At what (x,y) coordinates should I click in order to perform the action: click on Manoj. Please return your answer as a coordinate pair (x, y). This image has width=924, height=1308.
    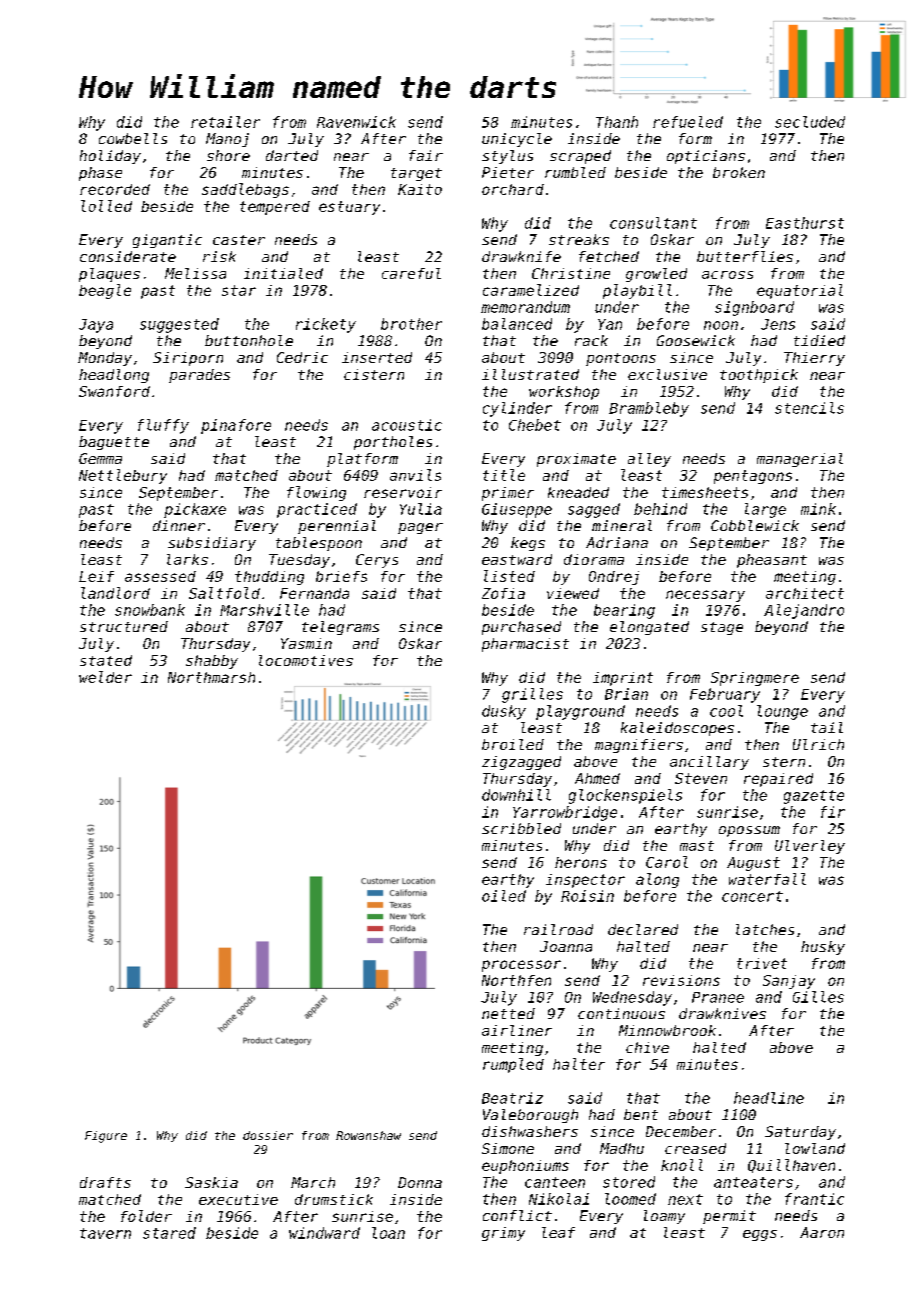
    Looking at the image, I should click on (227, 140).
